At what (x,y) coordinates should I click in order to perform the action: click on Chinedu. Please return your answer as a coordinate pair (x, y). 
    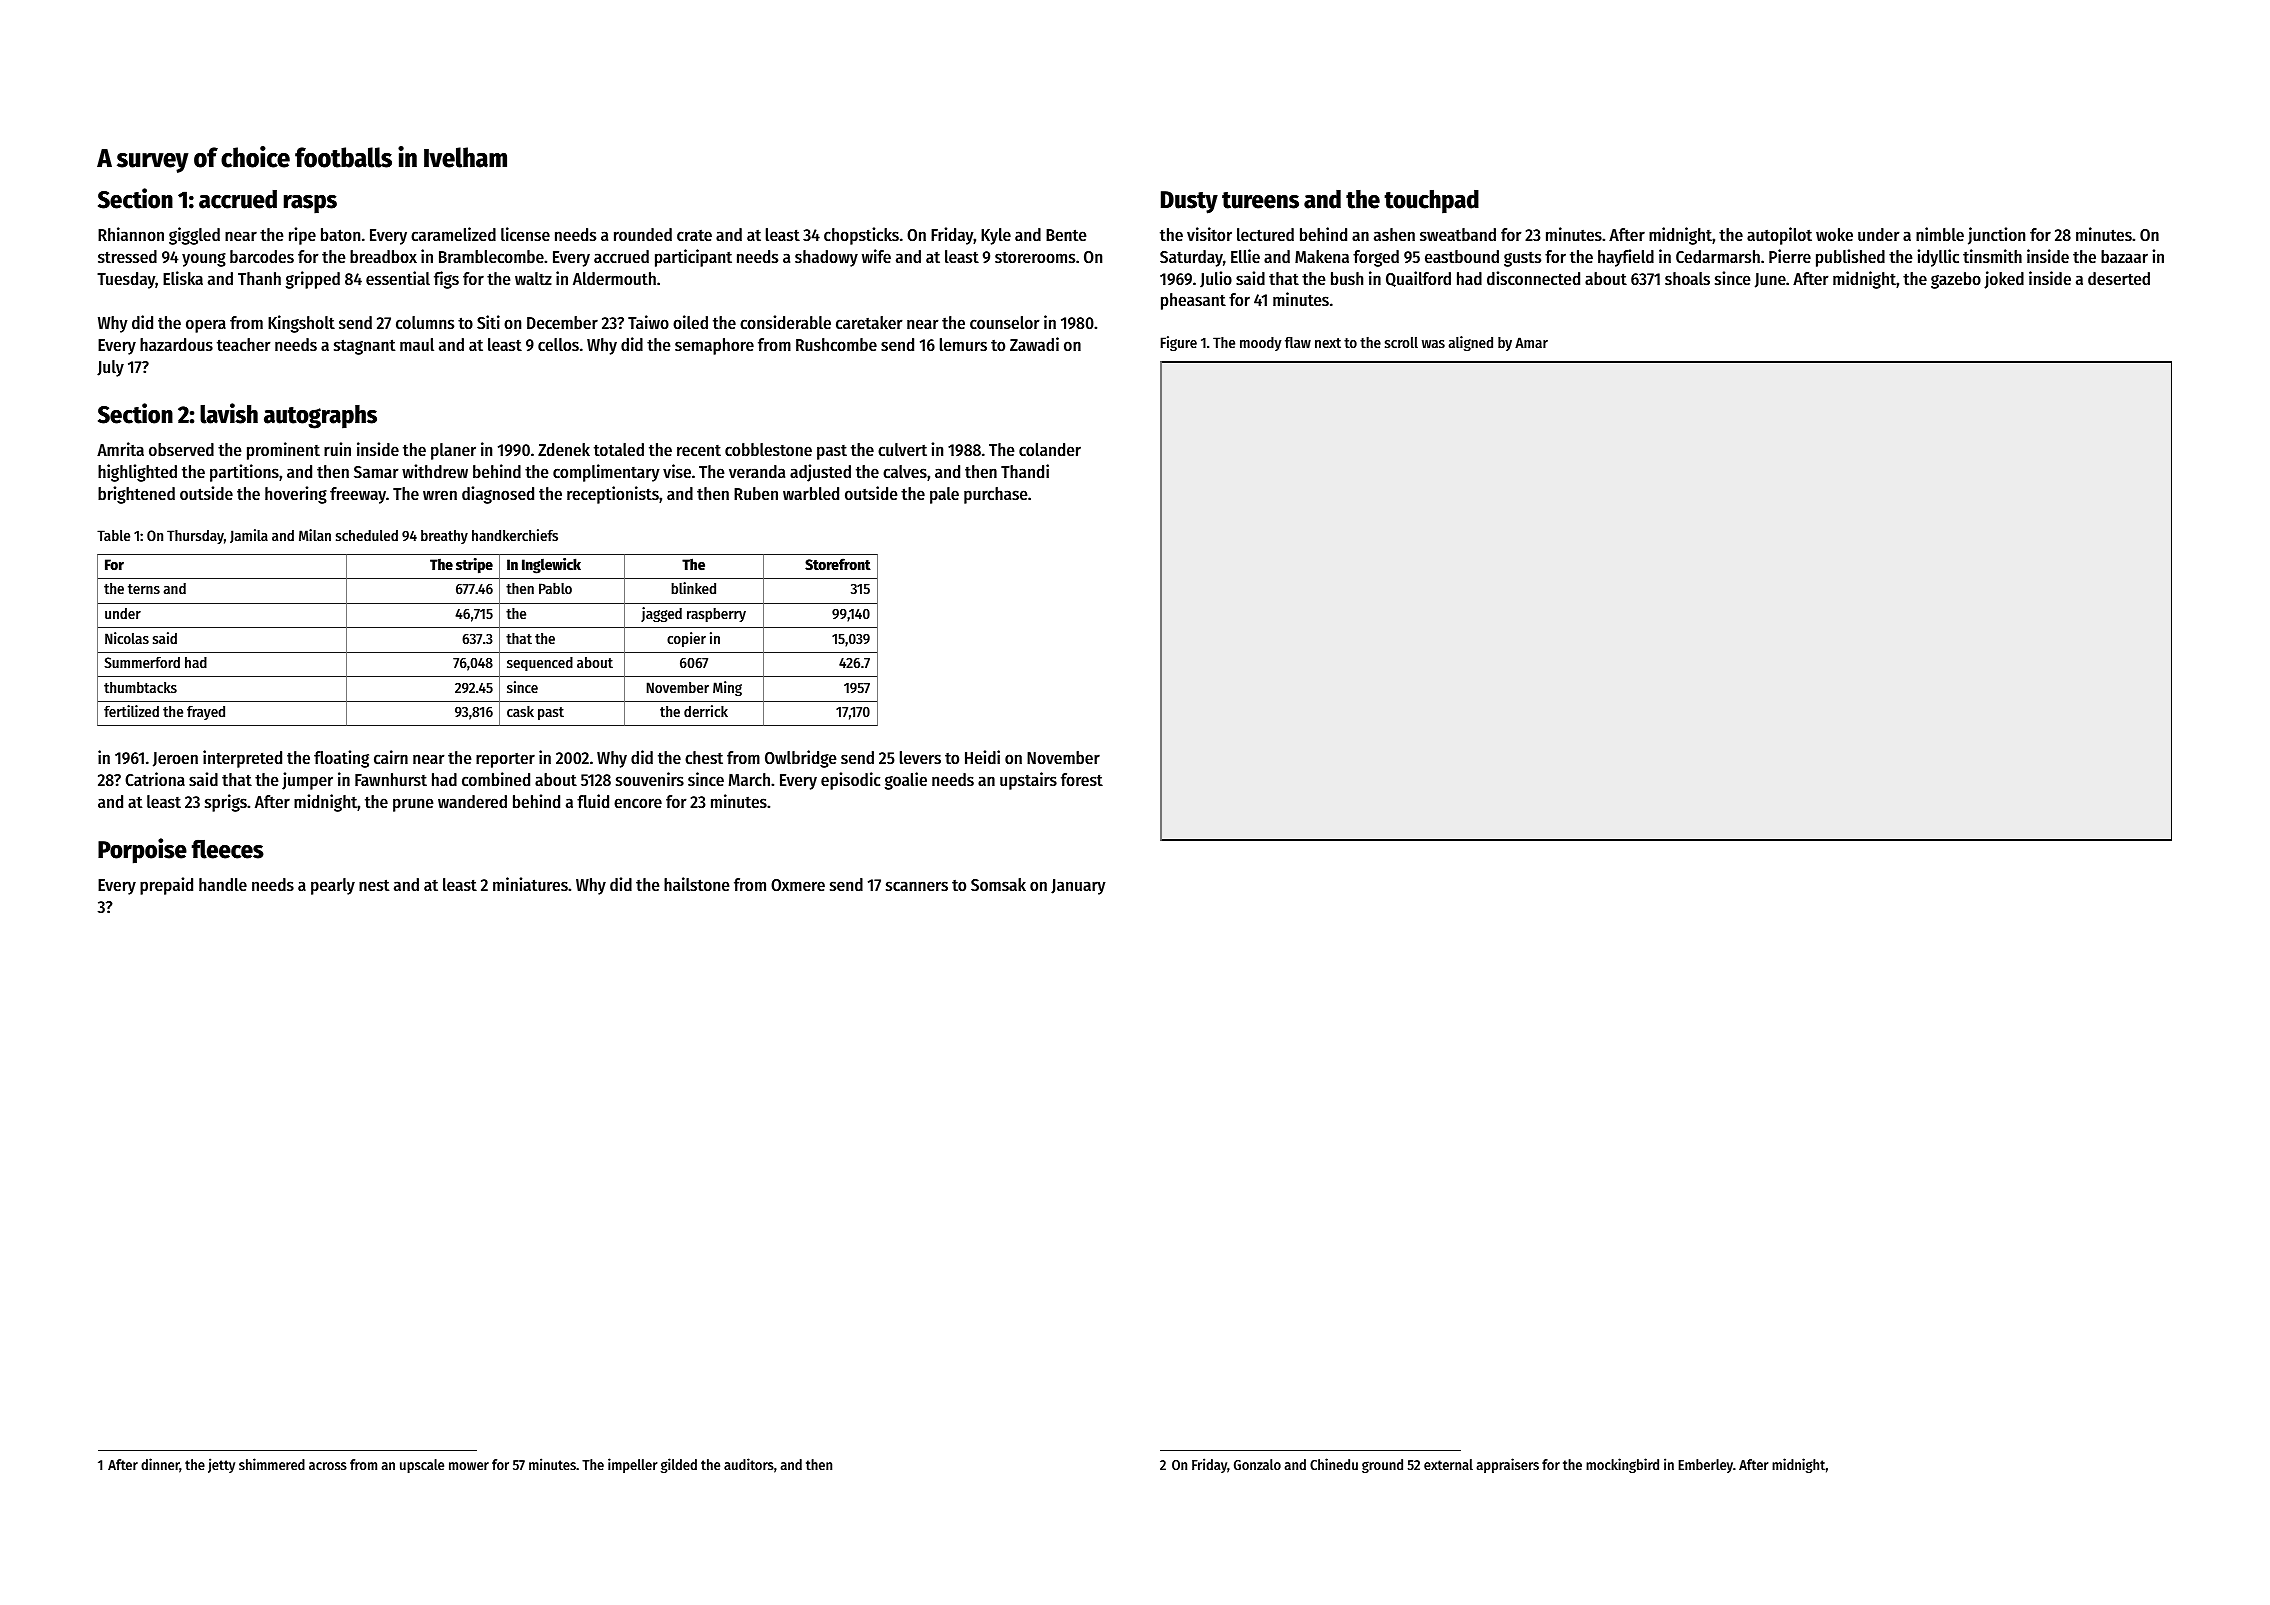
    Looking at the image, I should click on (1334, 1464).
